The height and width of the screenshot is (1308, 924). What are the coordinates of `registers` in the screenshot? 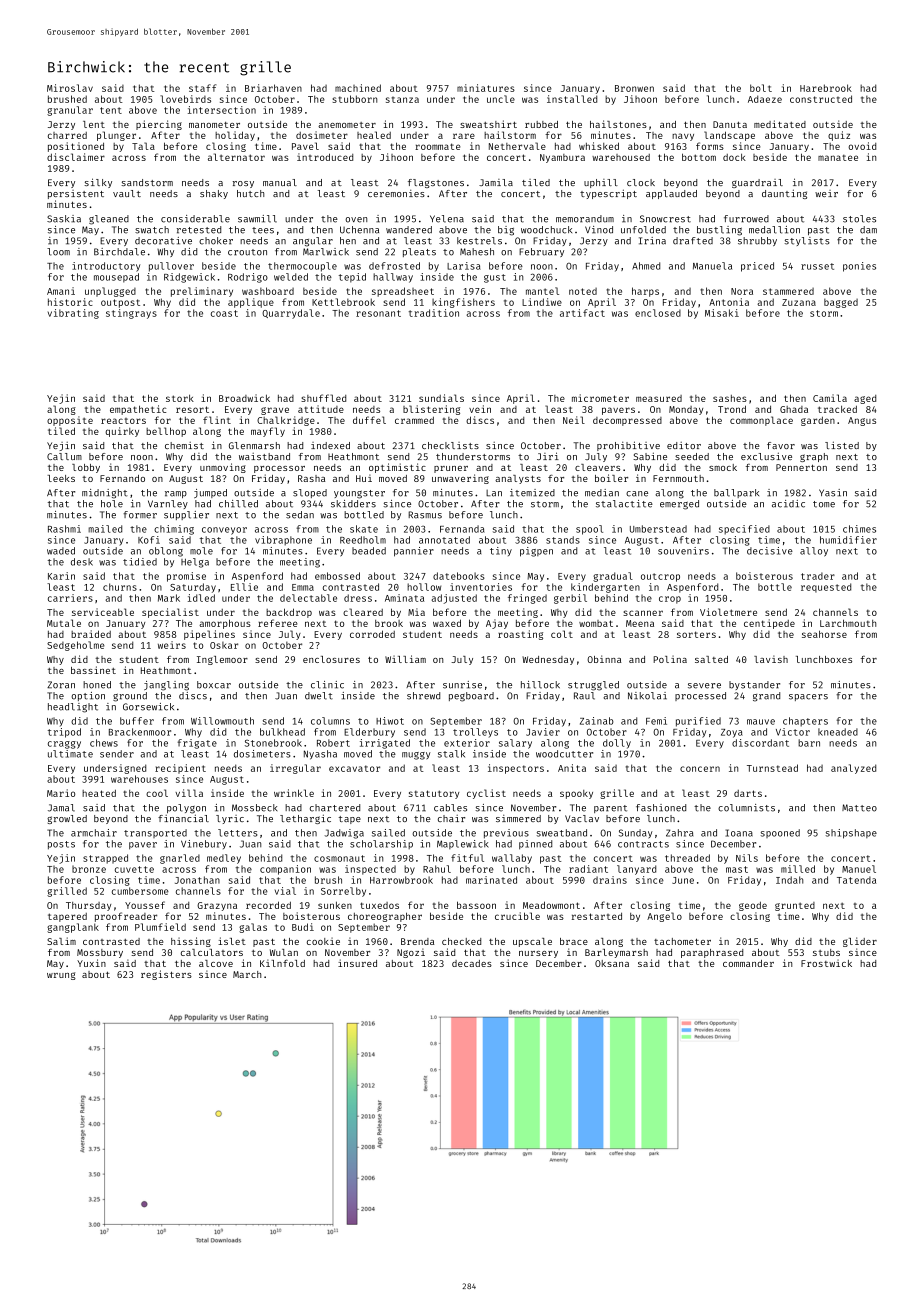 It's located at (166, 975).
